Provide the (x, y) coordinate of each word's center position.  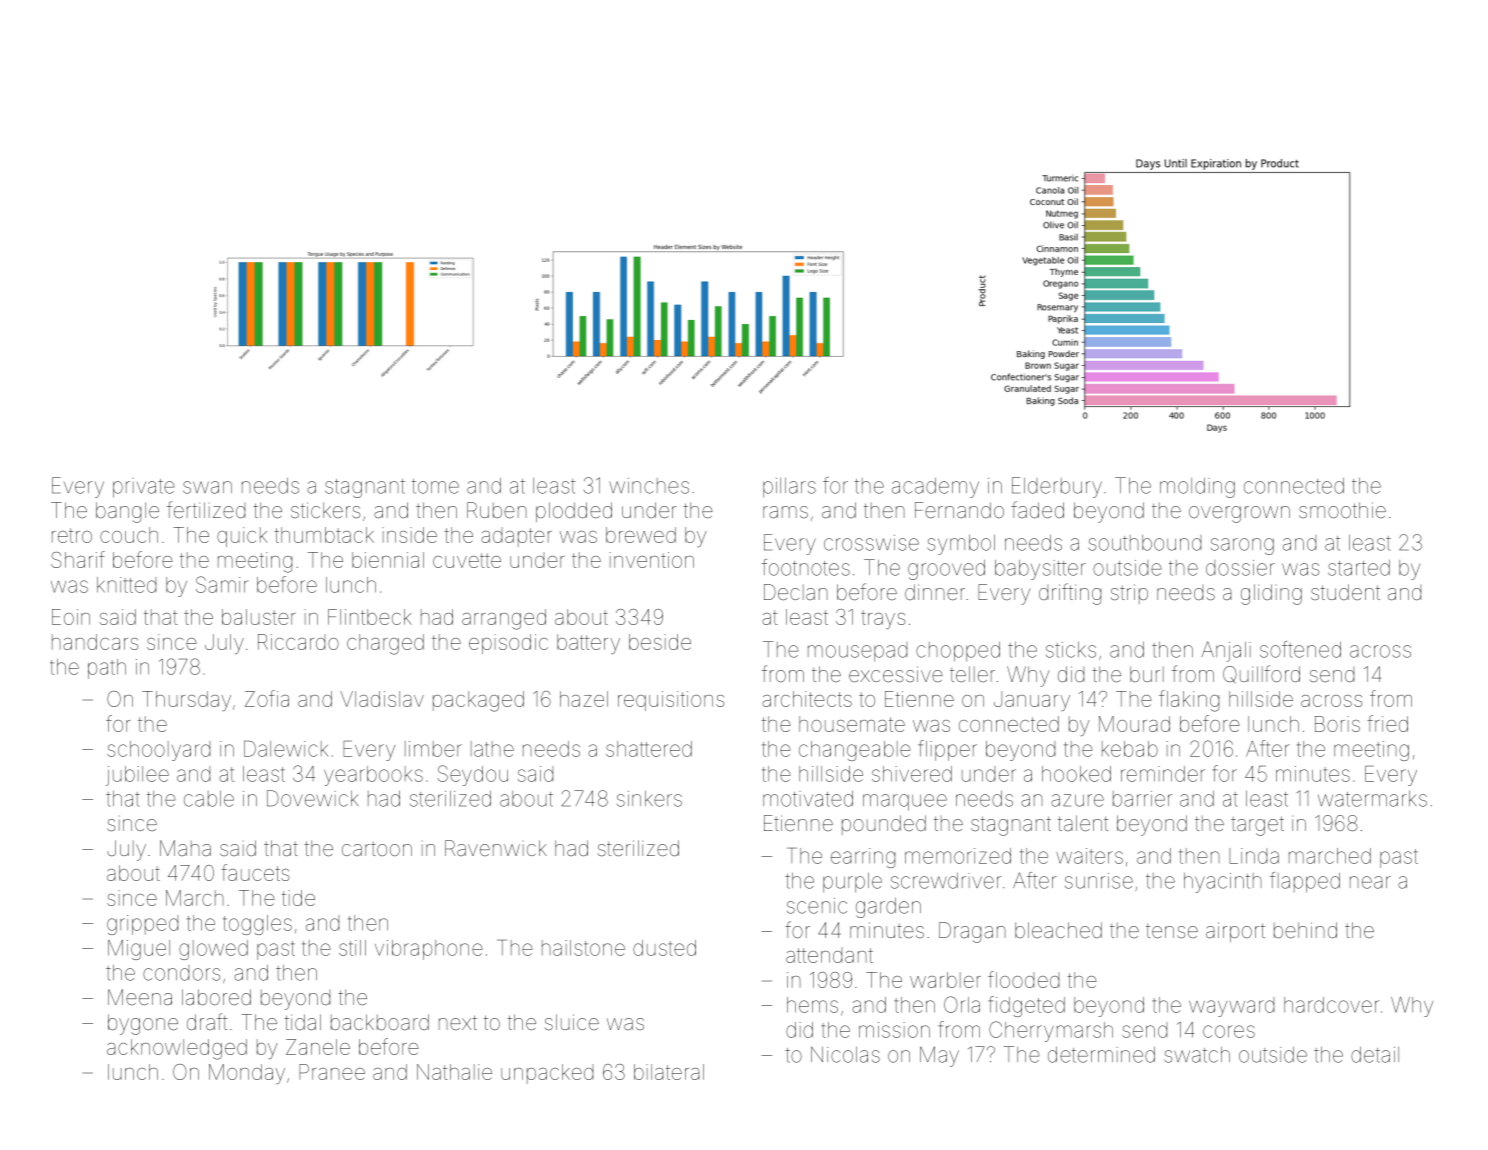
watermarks (1372, 799)
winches (649, 486)
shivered (912, 774)
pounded (884, 825)
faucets (255, 872)
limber (433, 749)
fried (1387, 723)
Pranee (332, 1072)
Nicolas (845, 1054)
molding (1197, 488)
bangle (127, 512)
